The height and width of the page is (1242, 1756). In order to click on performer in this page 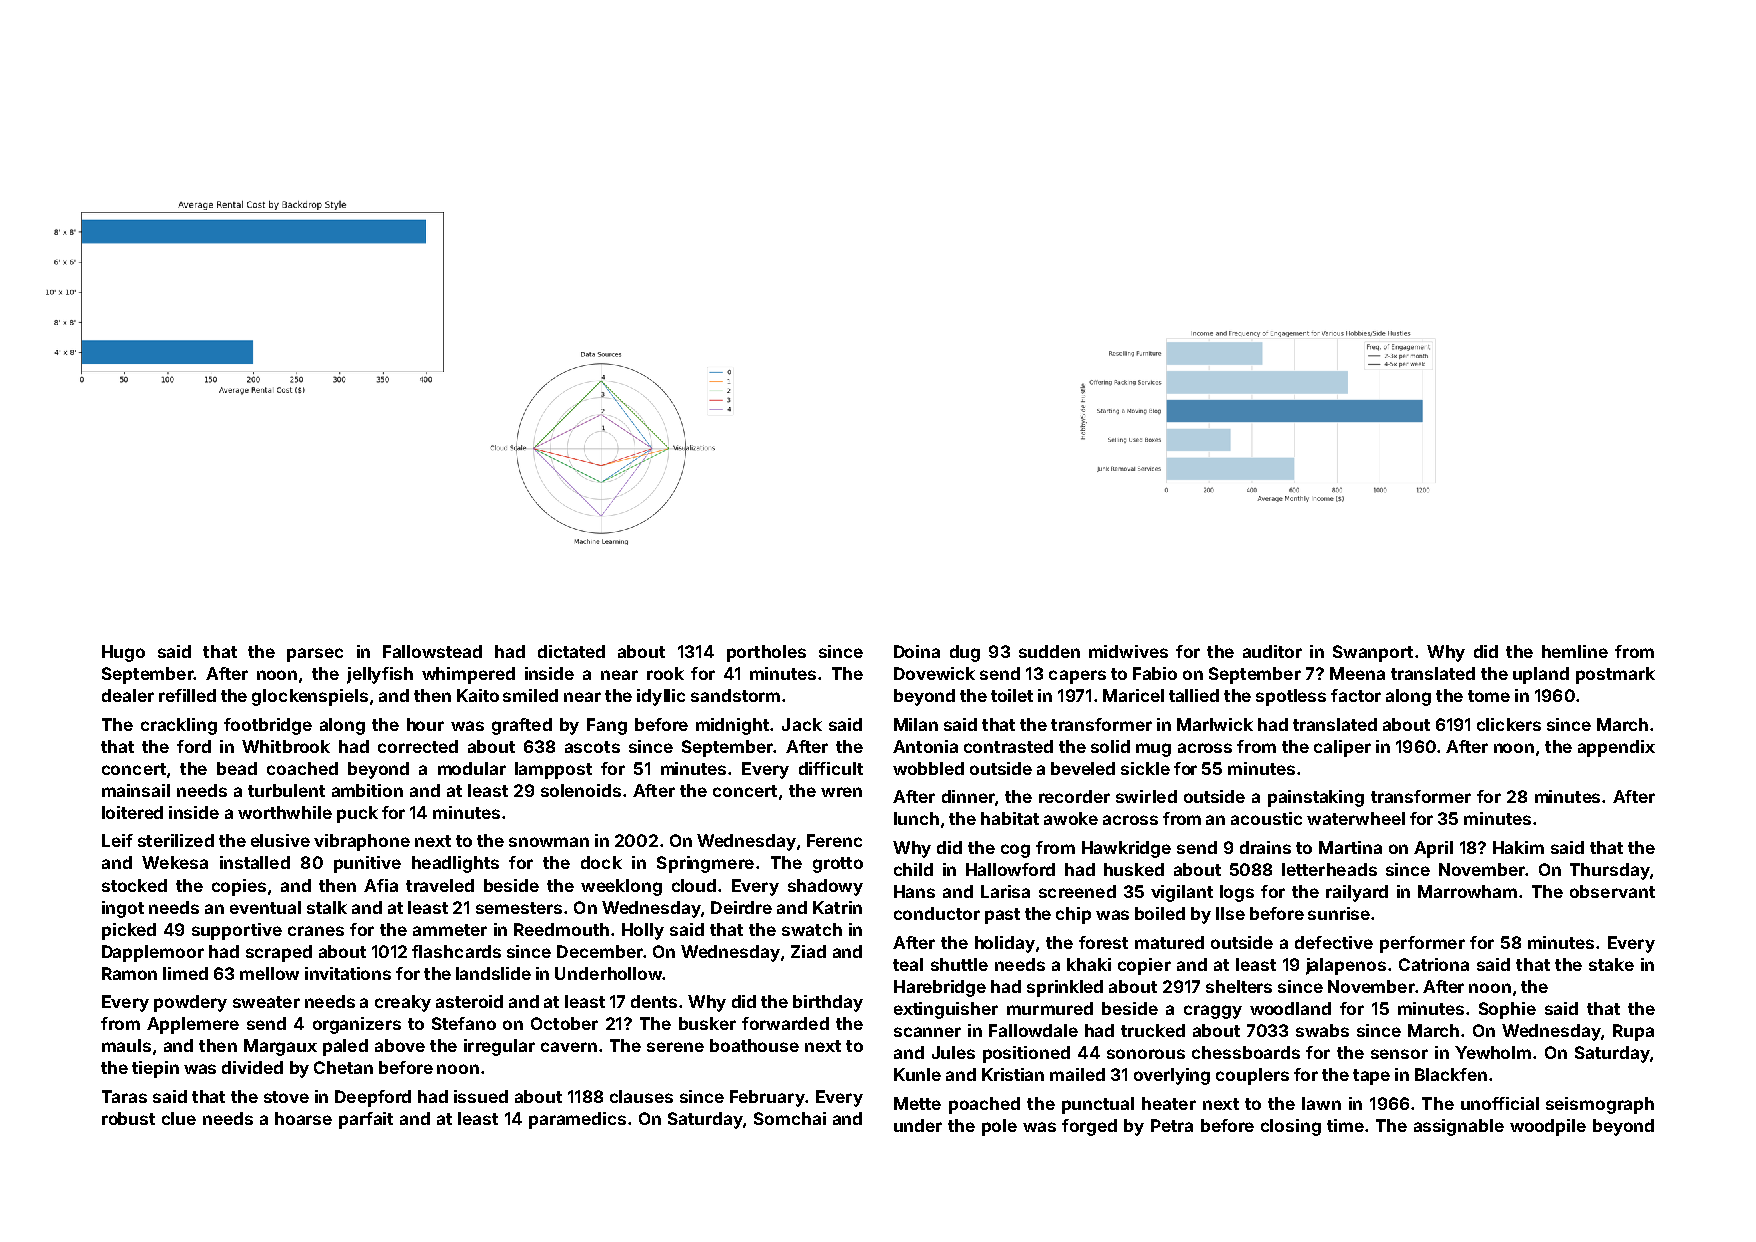, I will do `click(1422, 944)`.
